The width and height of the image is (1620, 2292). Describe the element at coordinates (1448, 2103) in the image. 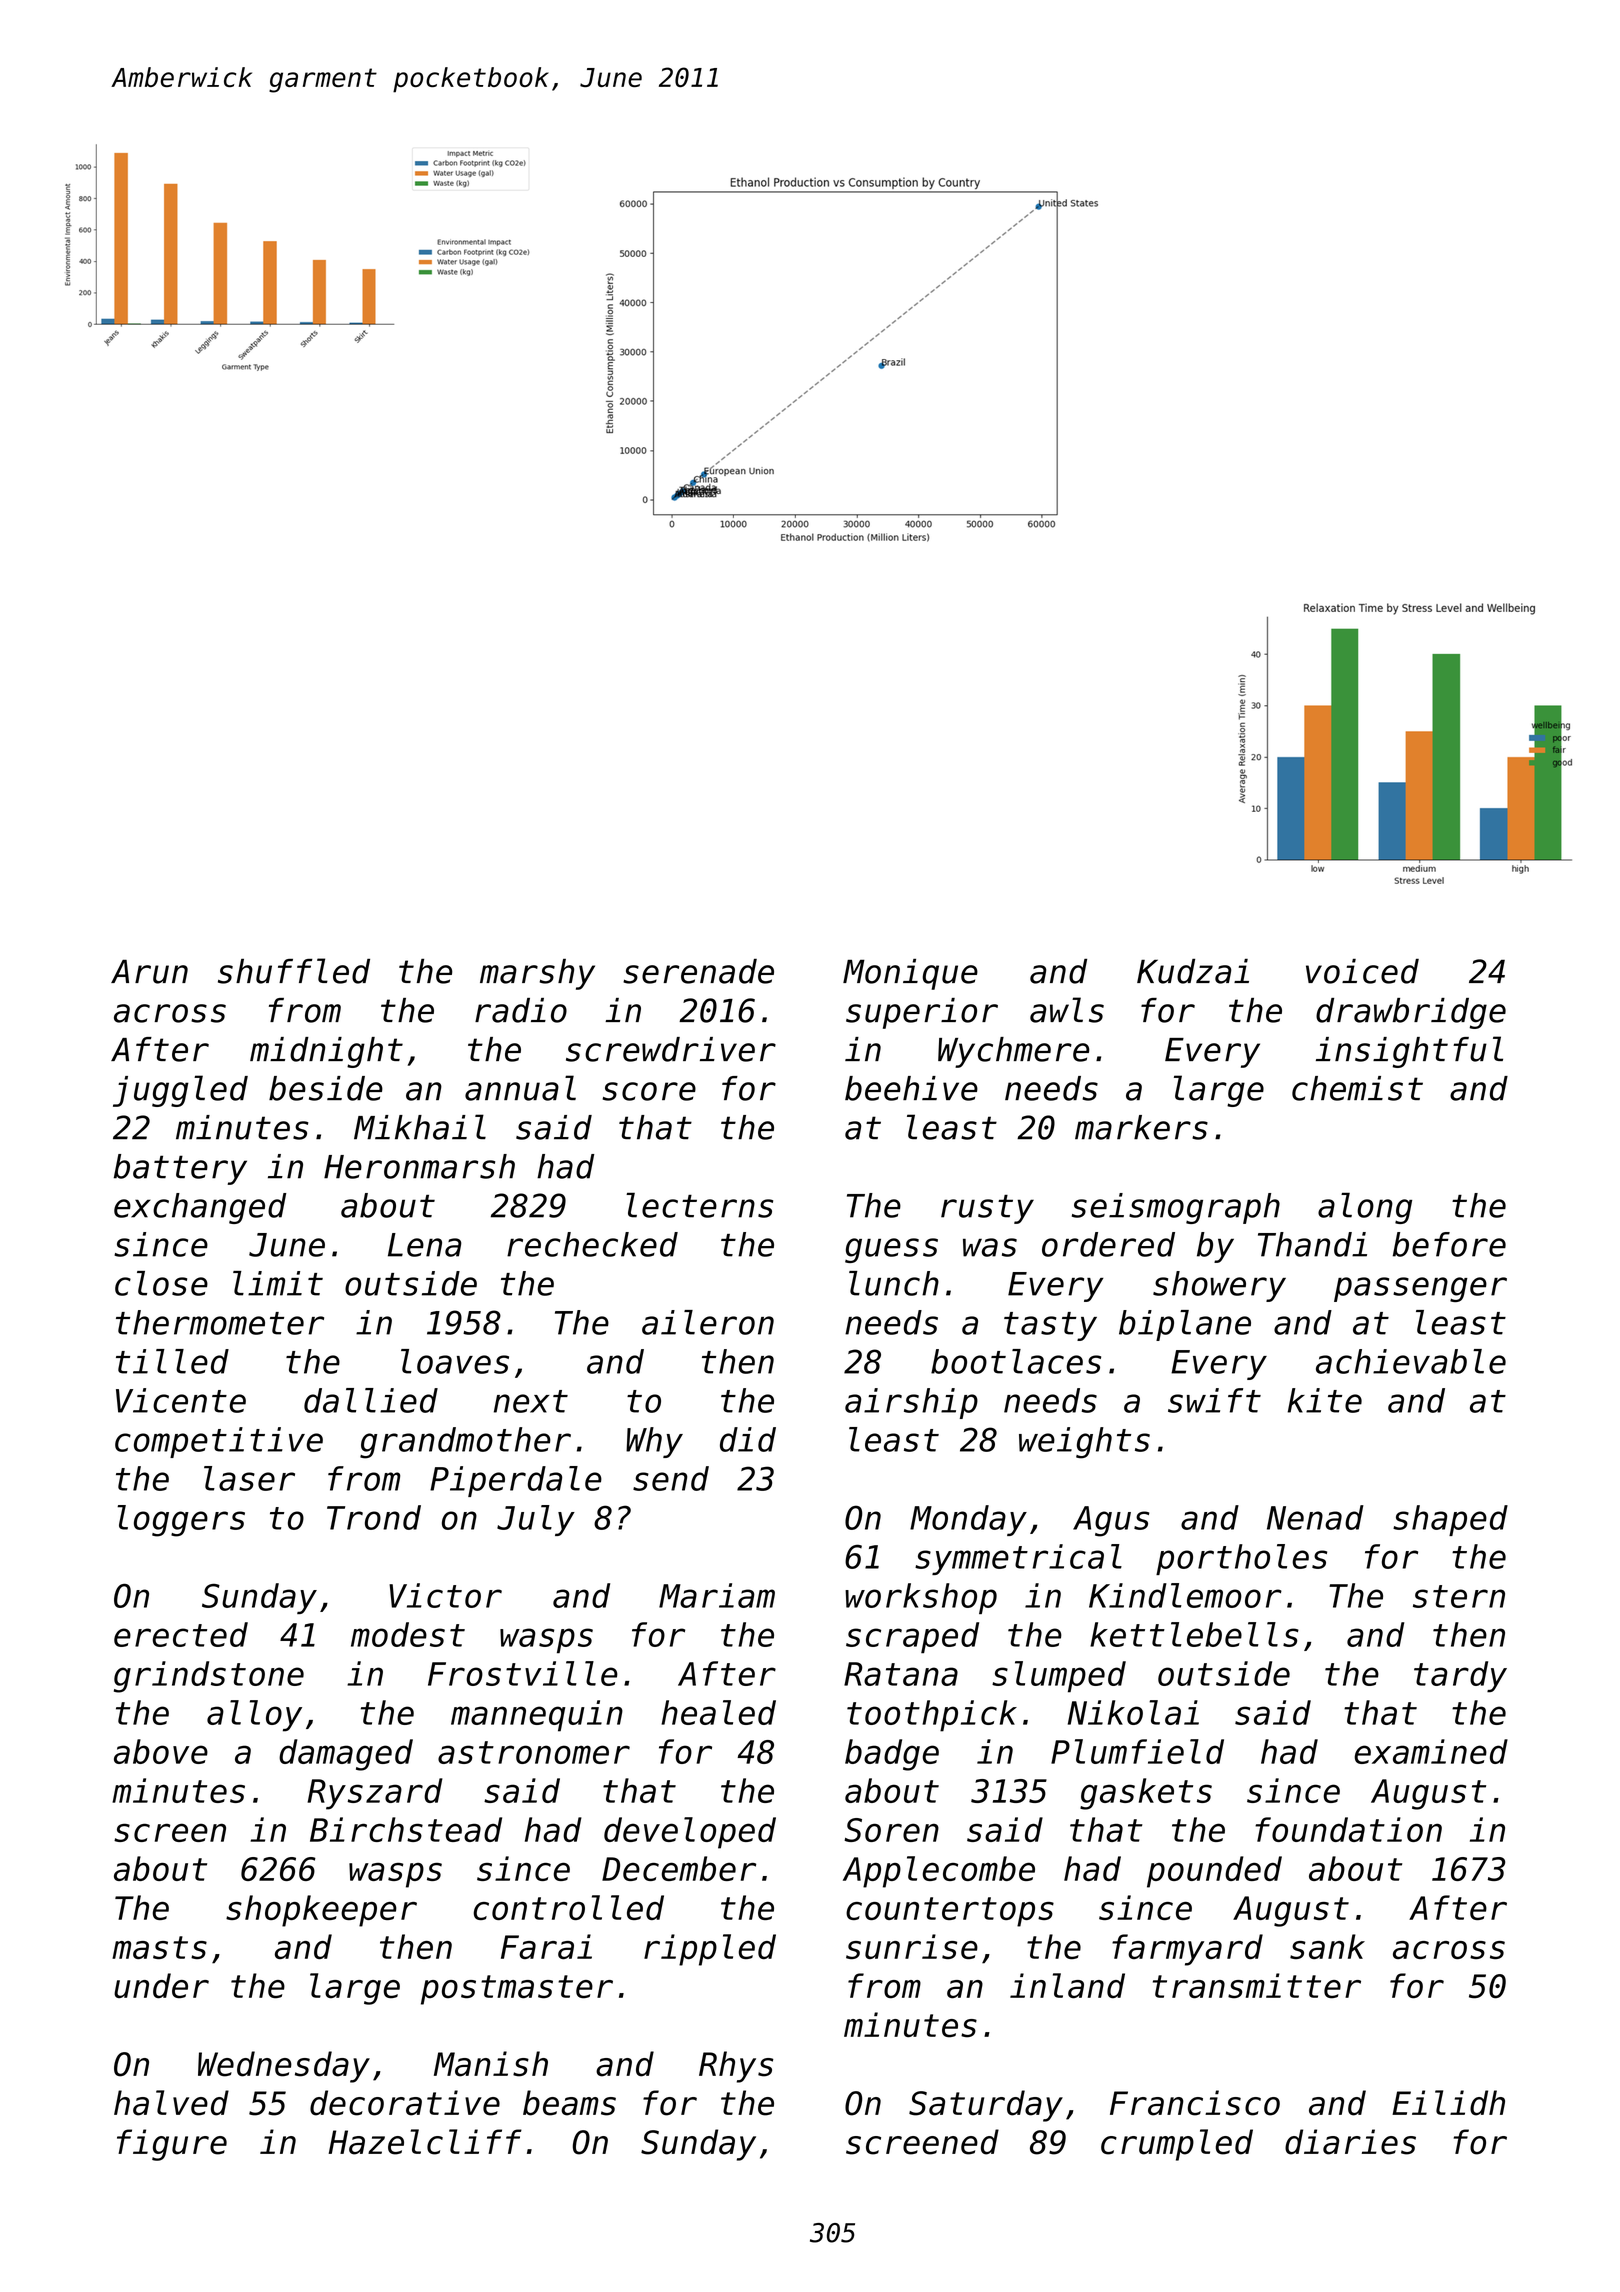

I see `Eilidh` at that location.
